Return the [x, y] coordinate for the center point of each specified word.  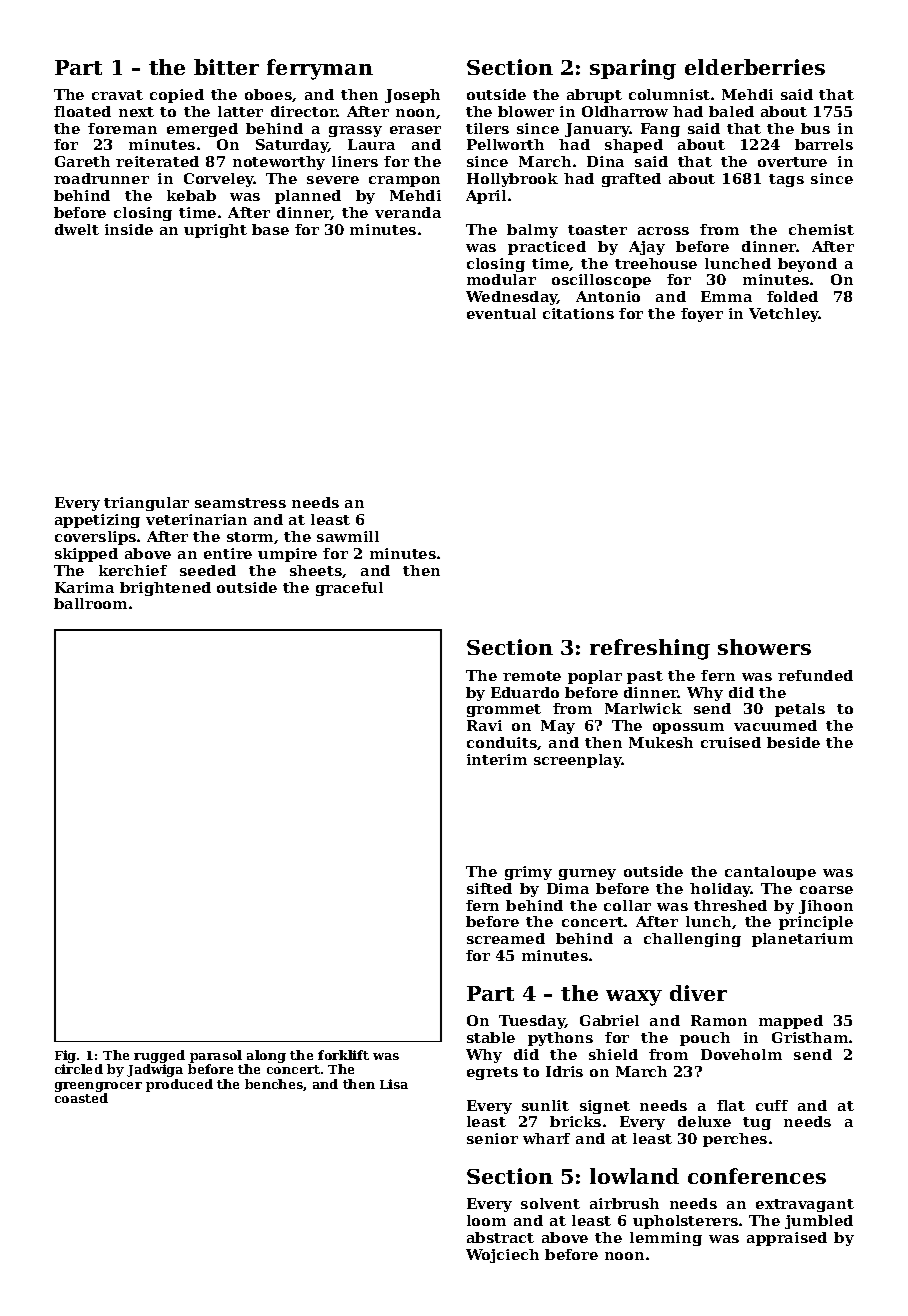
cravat [117, 95]
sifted [489, 888]
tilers [487, 128]
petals [800, 710]
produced [179, 1085]
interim [497, 759]
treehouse [656, 263]
